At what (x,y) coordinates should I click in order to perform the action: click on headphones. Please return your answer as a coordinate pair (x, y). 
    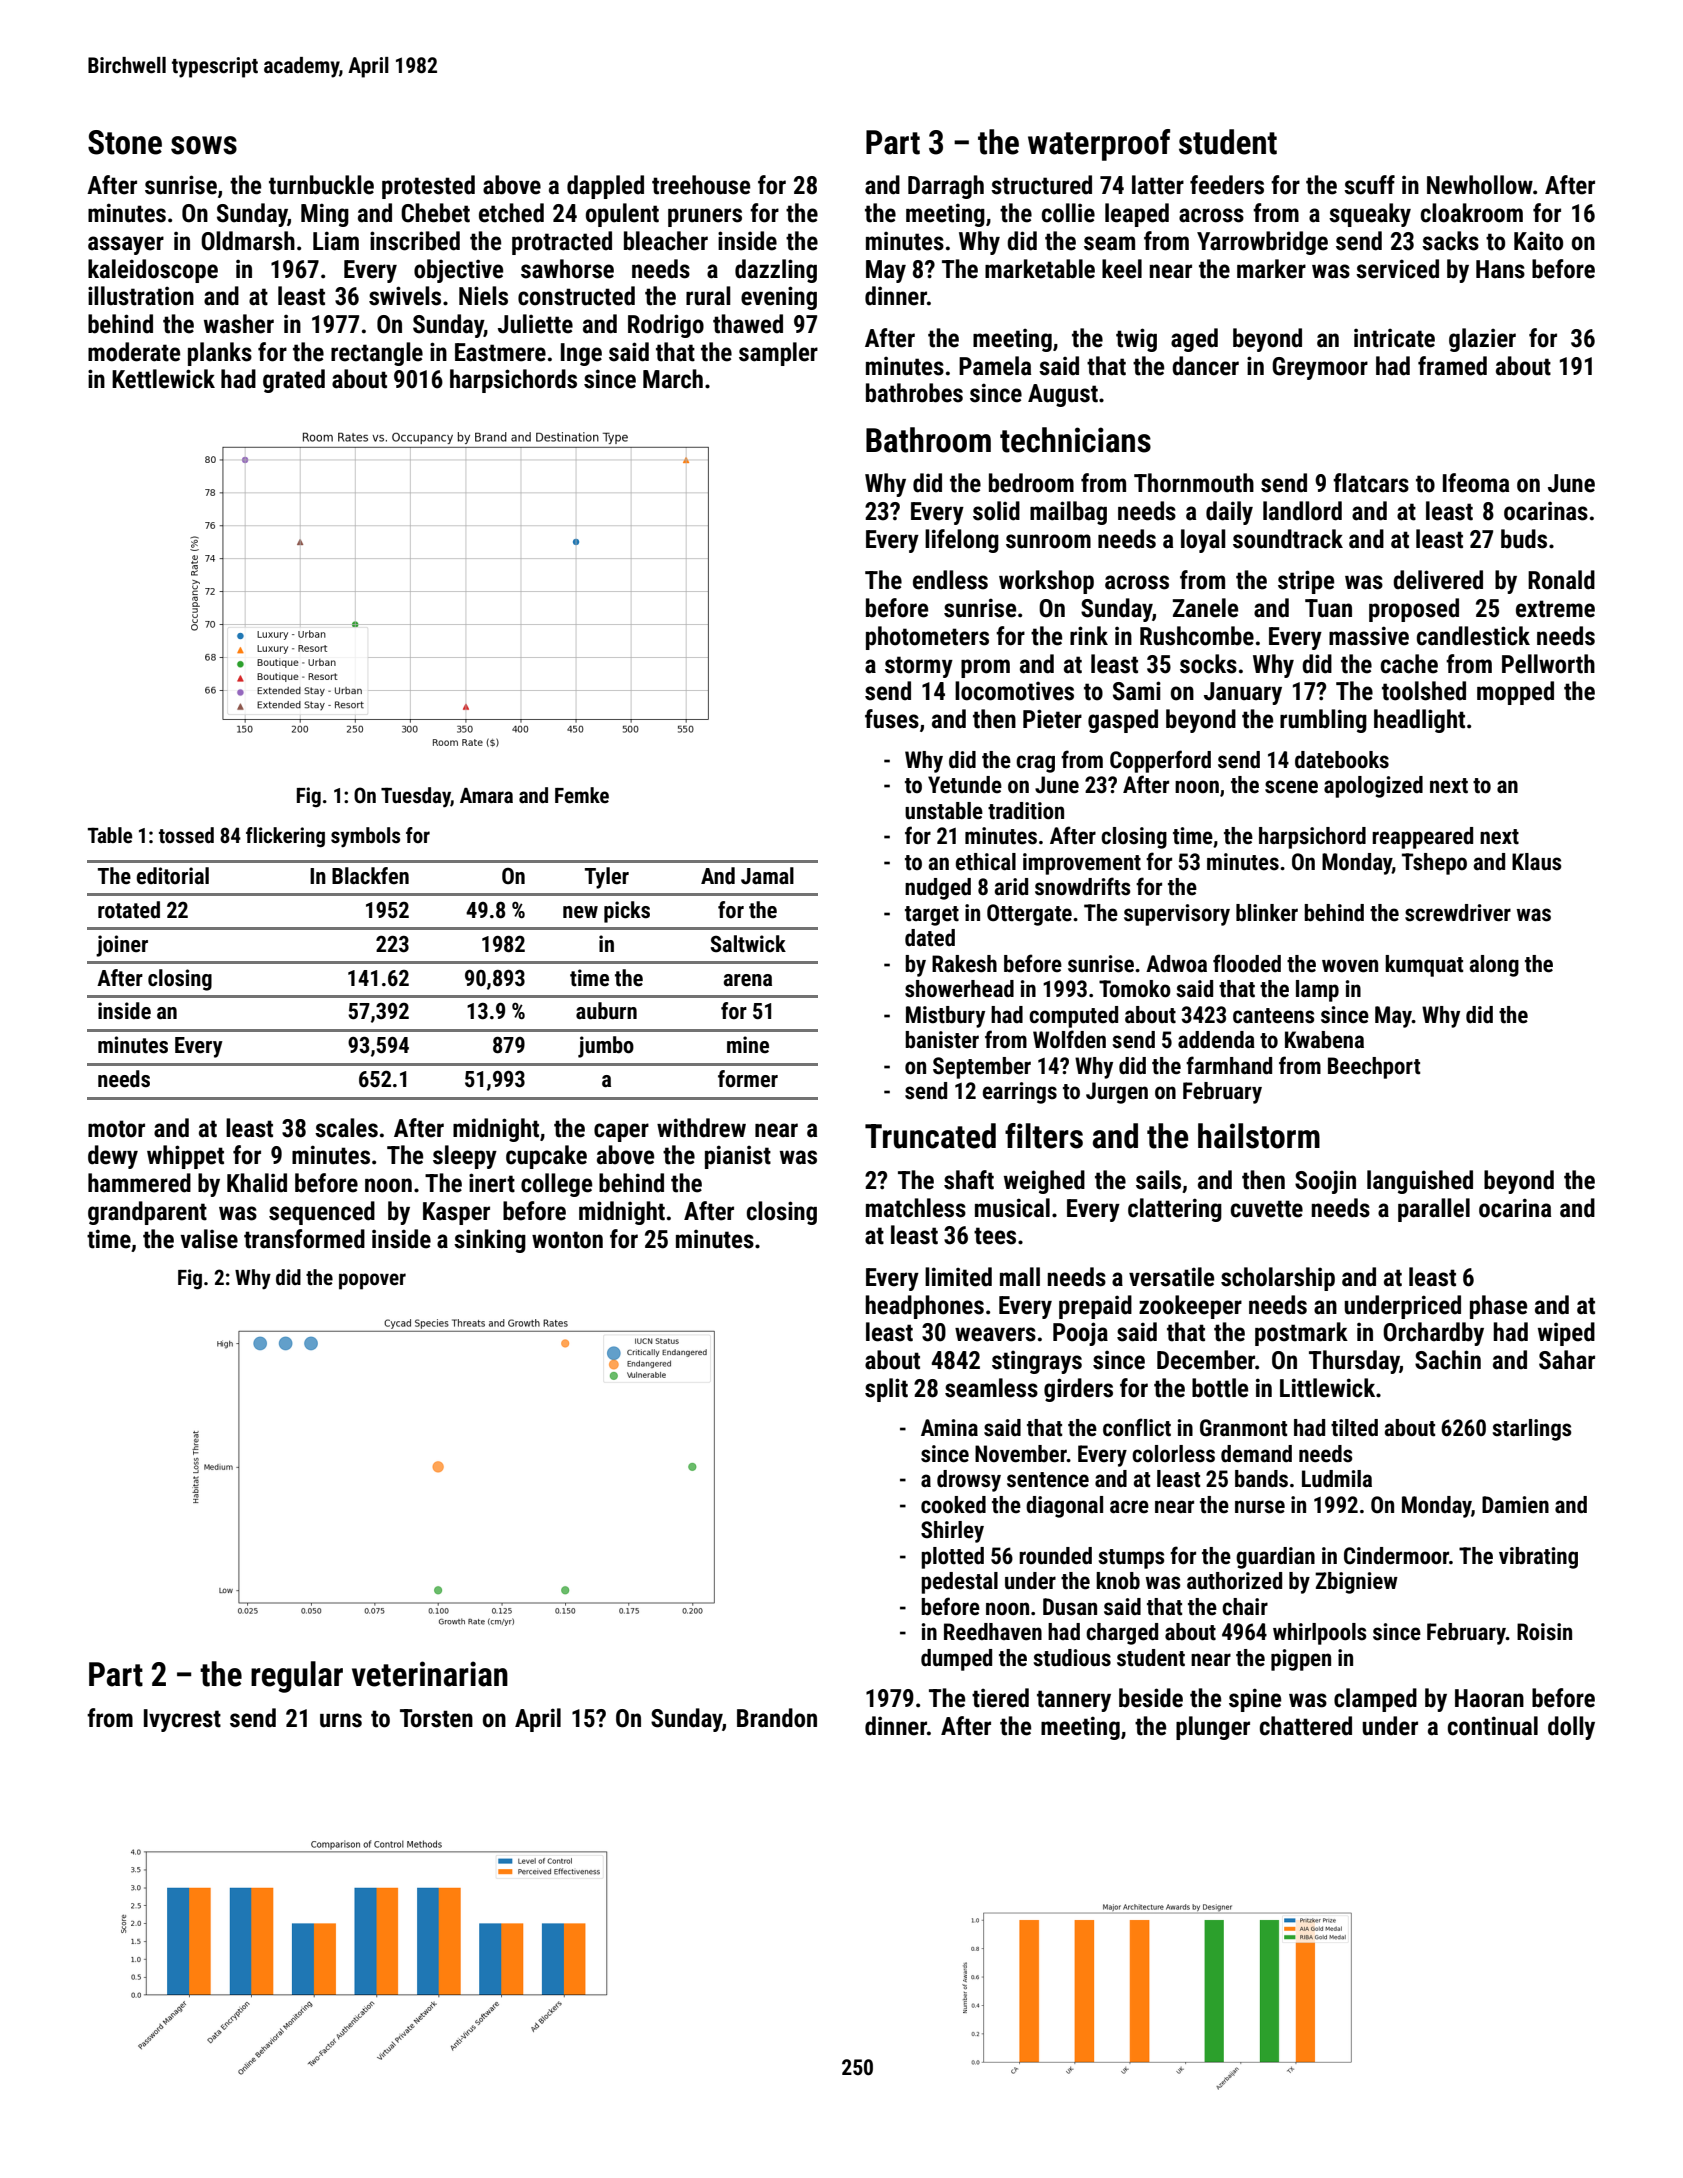
    Looking at the image, I should click on (924, 1307).
